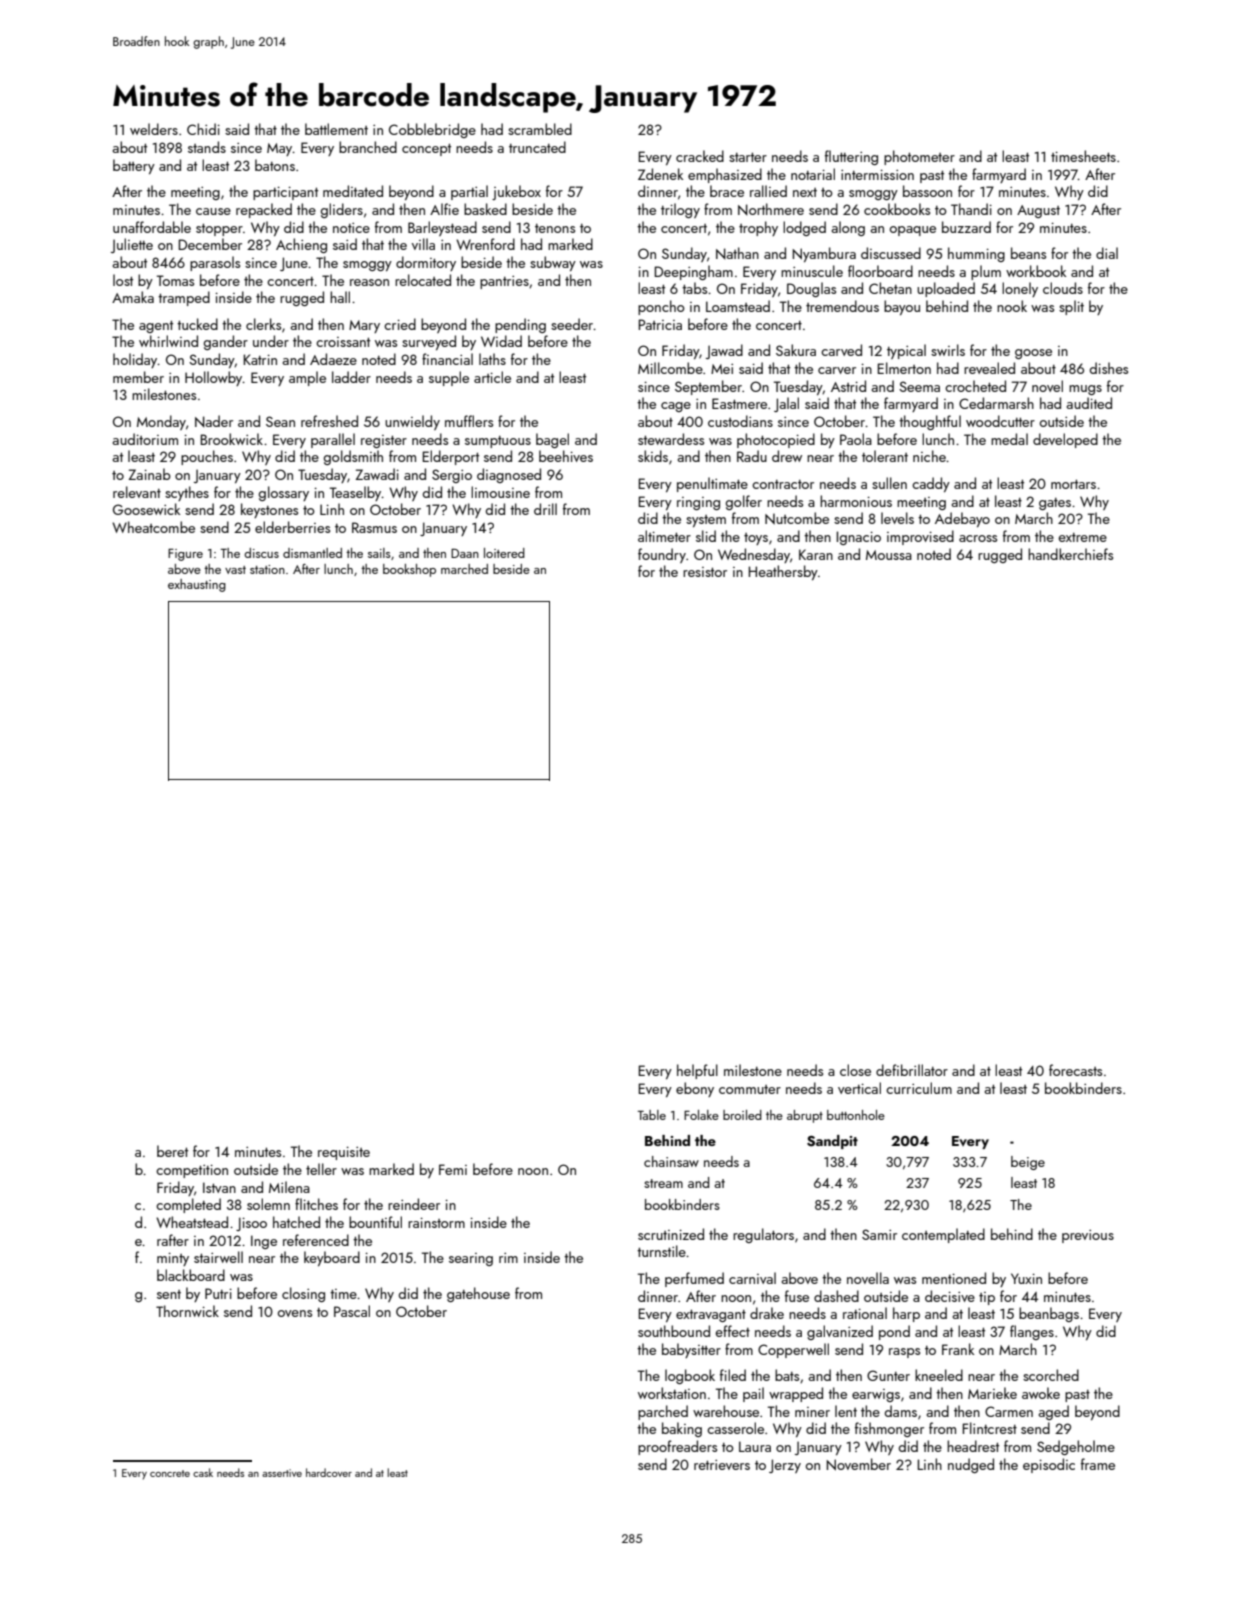  I want to click on exhausting, so click(197, 585).
